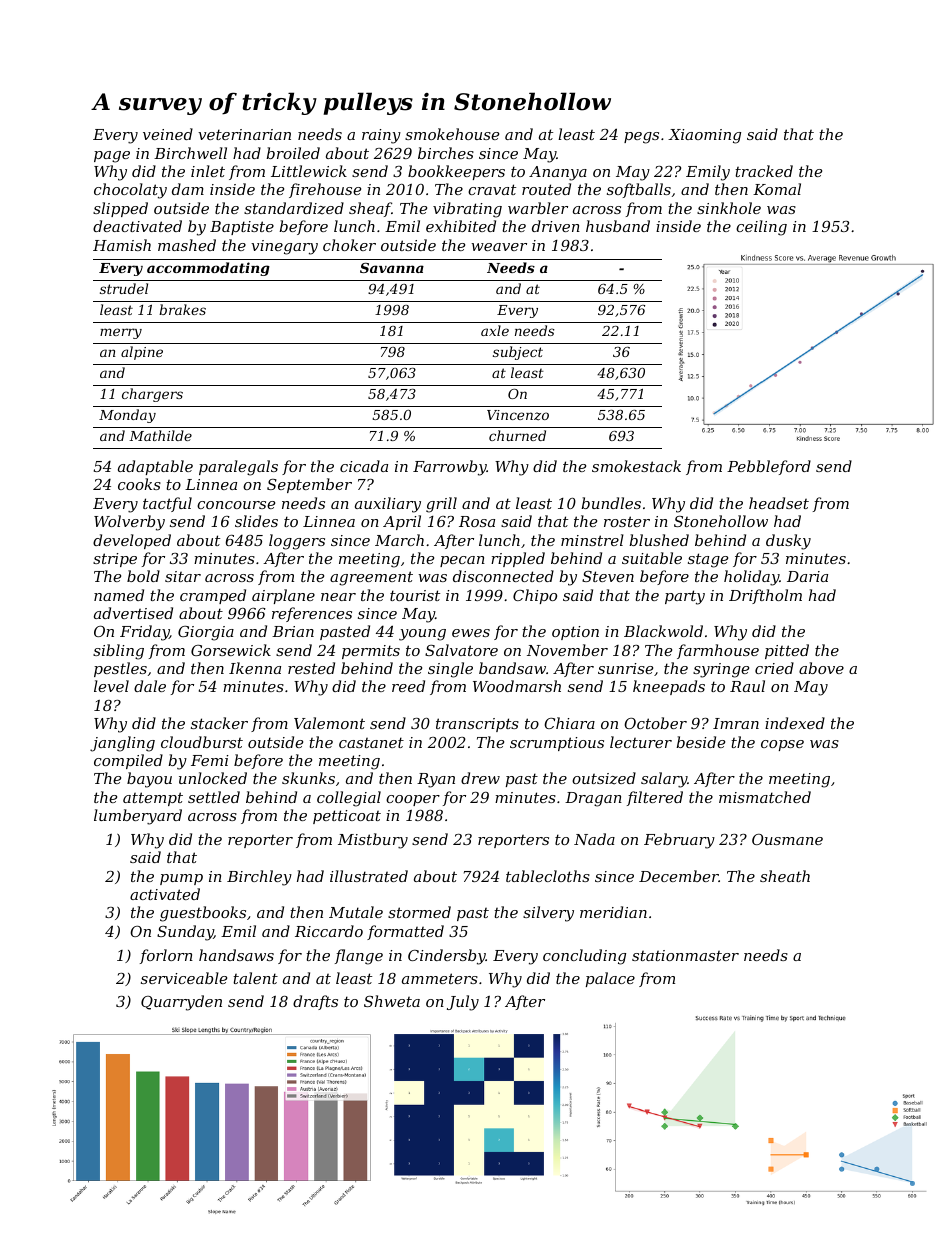 The height and width of the screenshot is (1233, 952). I want to click on Xiaoming, so click(704, 136).
